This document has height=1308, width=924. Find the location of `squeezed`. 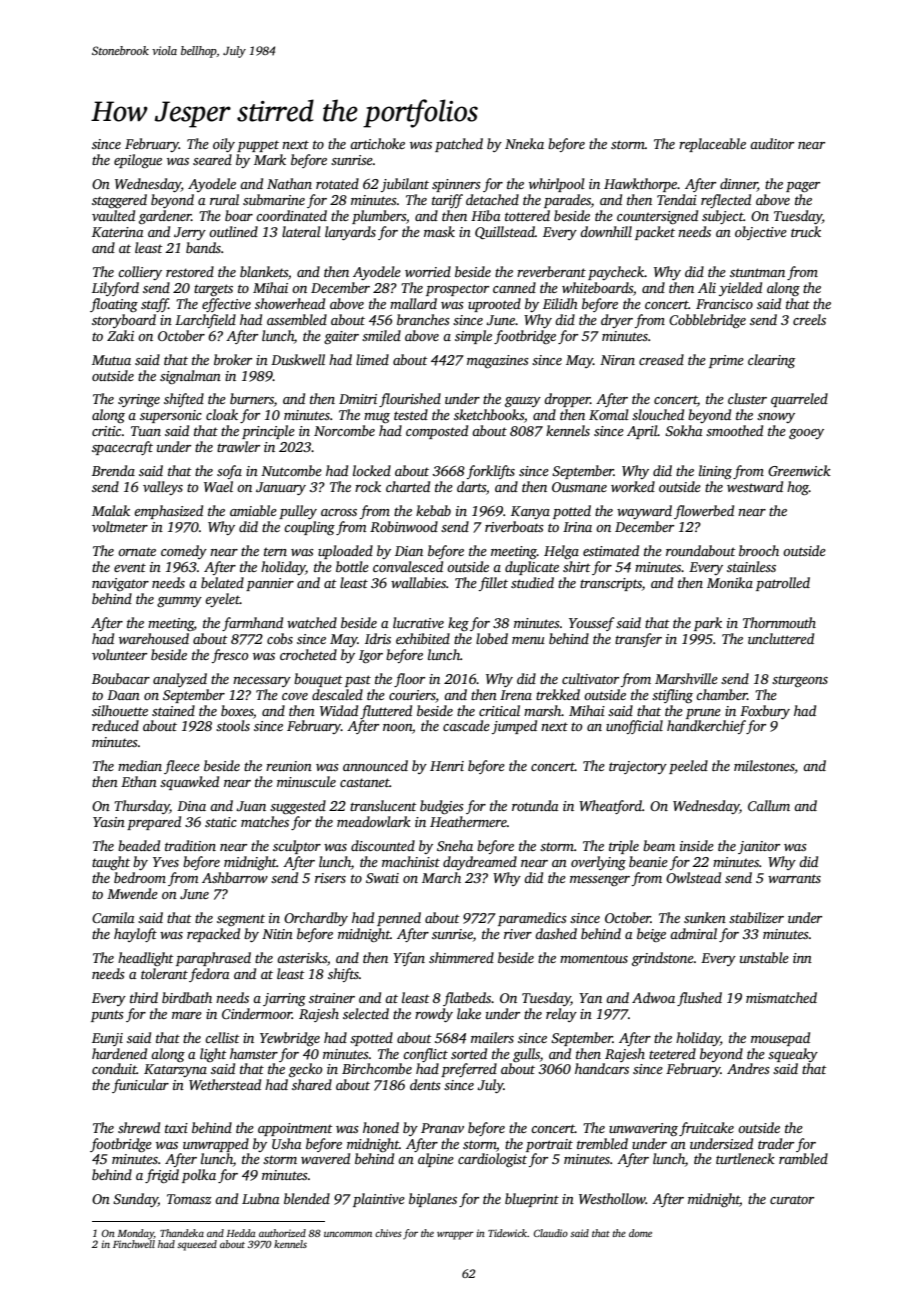

squeezed is located at coordinates (197, 1245).
